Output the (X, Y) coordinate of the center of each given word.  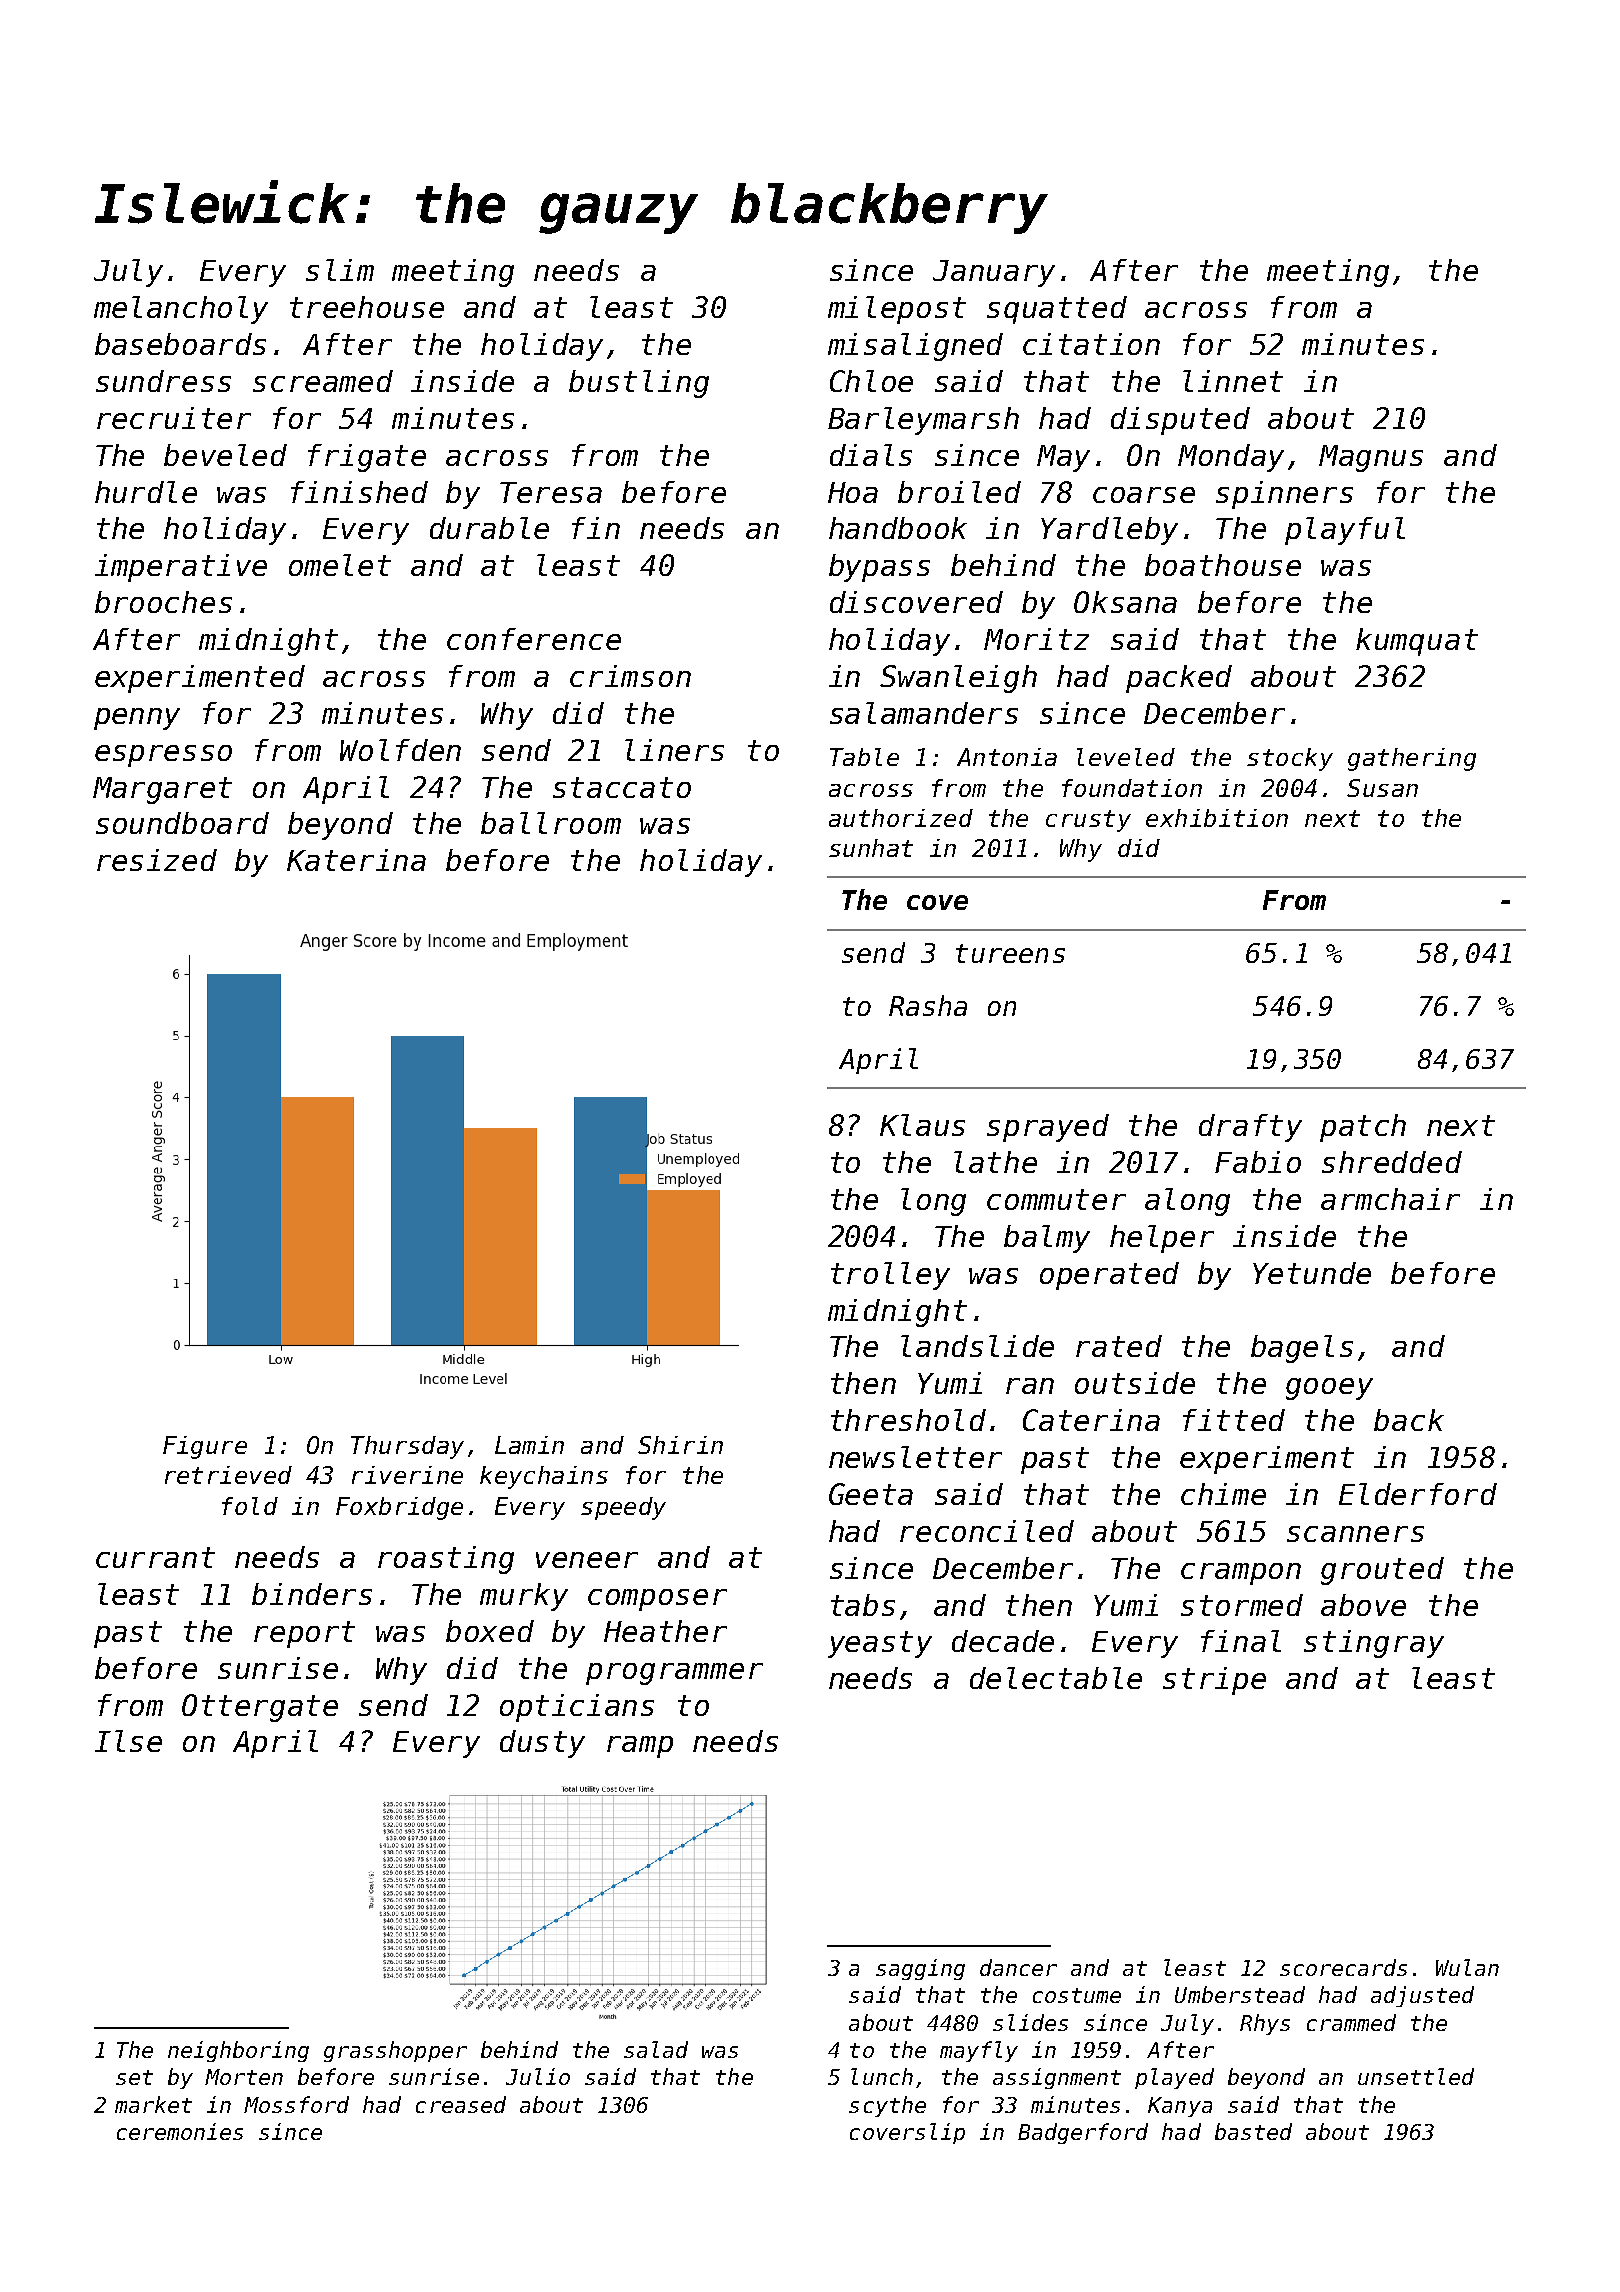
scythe (887, 2106)
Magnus (1371, 458)
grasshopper (395, 2051)
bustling (639, 384)
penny (137, 719)
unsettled (1416, 2076)
